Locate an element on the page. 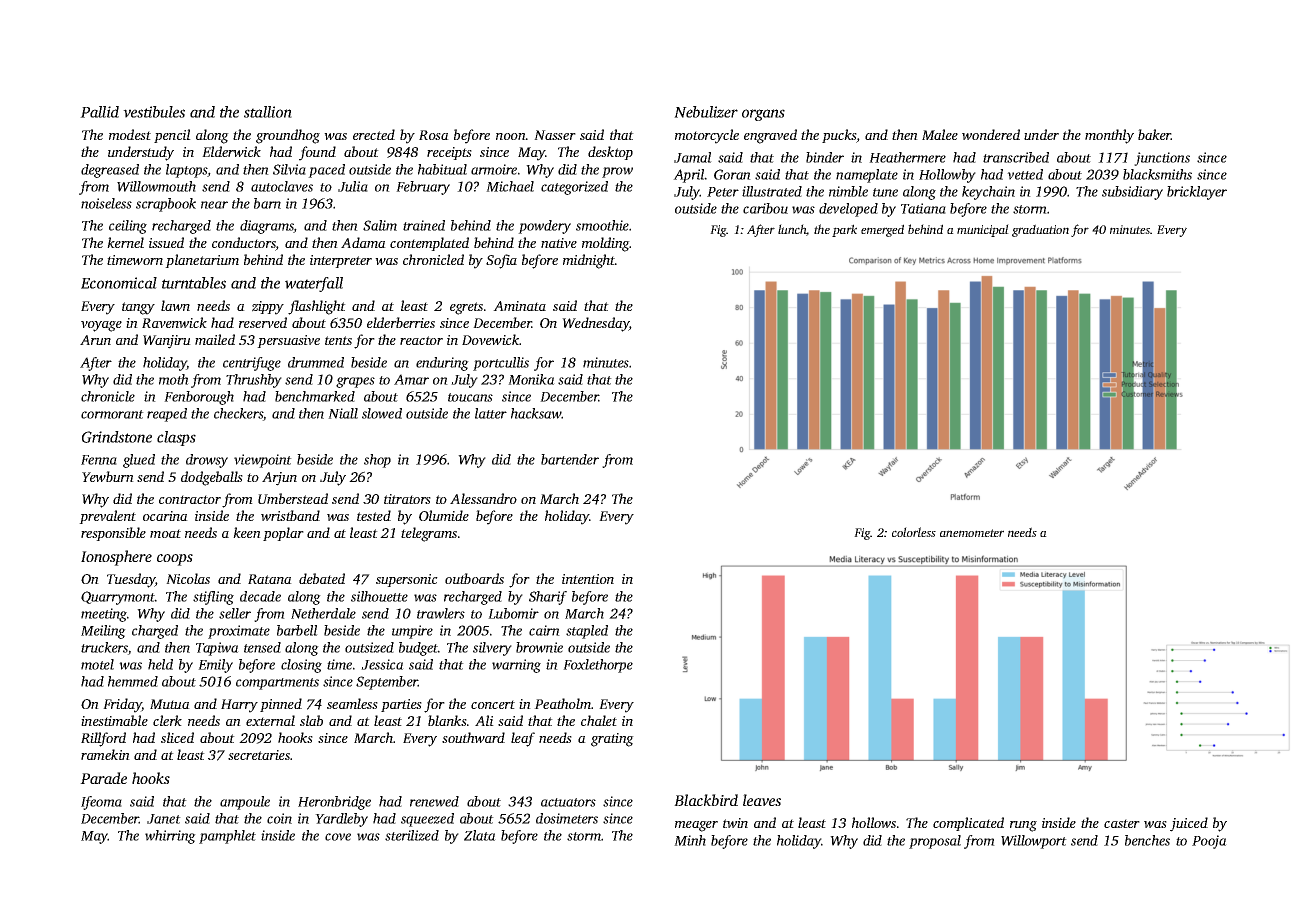  baker is located at coordinates (1154, 134).
